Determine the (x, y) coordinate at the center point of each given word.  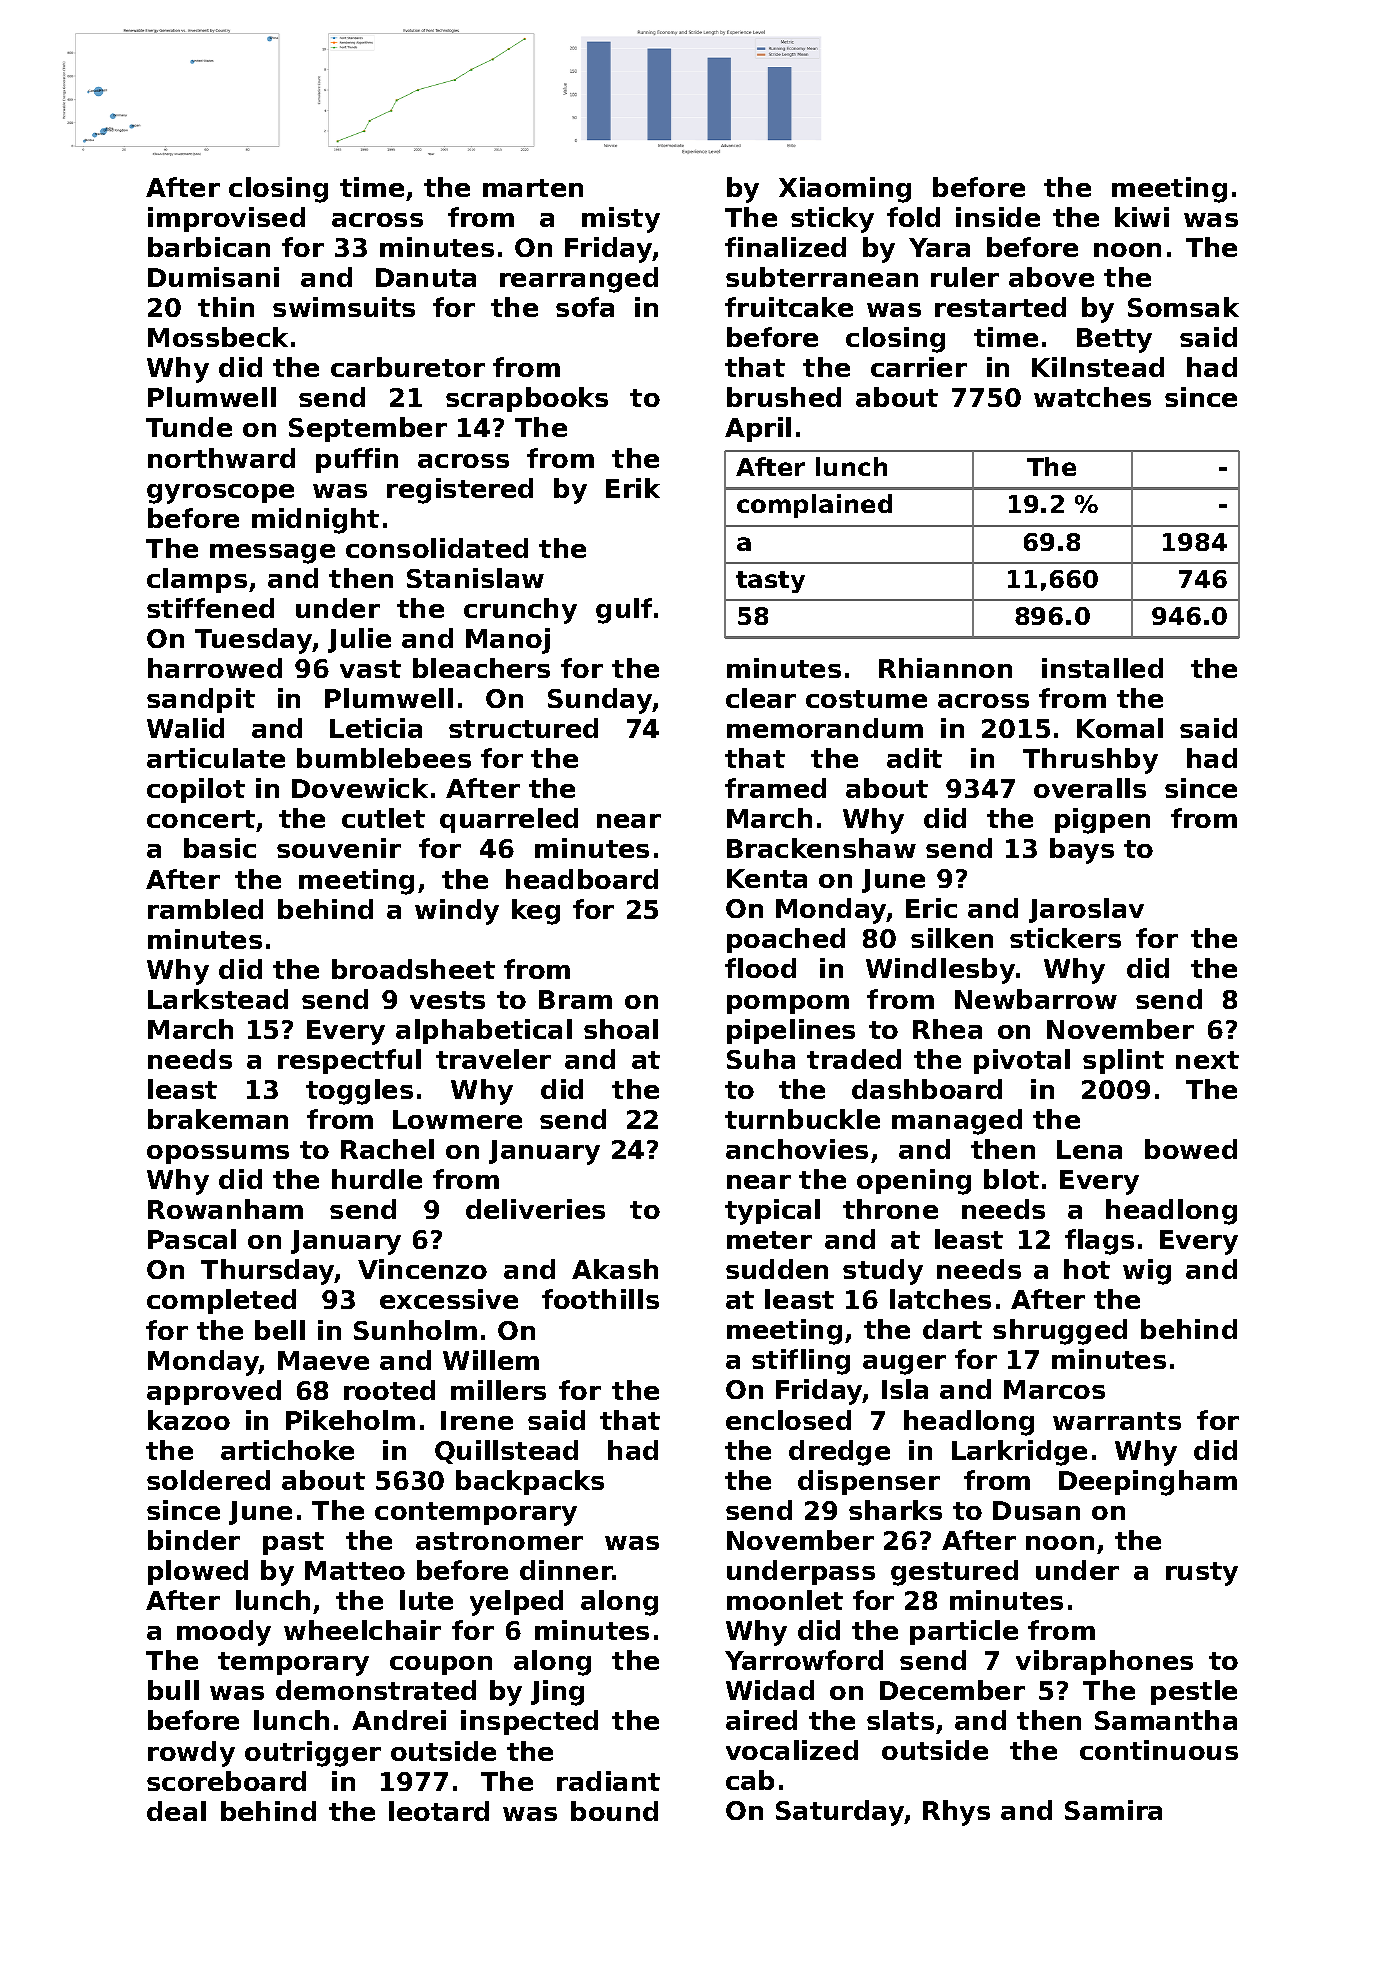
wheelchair (362, 1630)
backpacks (530, 1482)
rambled (205, 909)
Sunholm (415, 1330)
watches (1092, 397)
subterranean (822, 277)
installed (1102, 668)
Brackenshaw (821, 848)
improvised (226, 219)
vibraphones (1104, 1662)
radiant (608, 1781)
